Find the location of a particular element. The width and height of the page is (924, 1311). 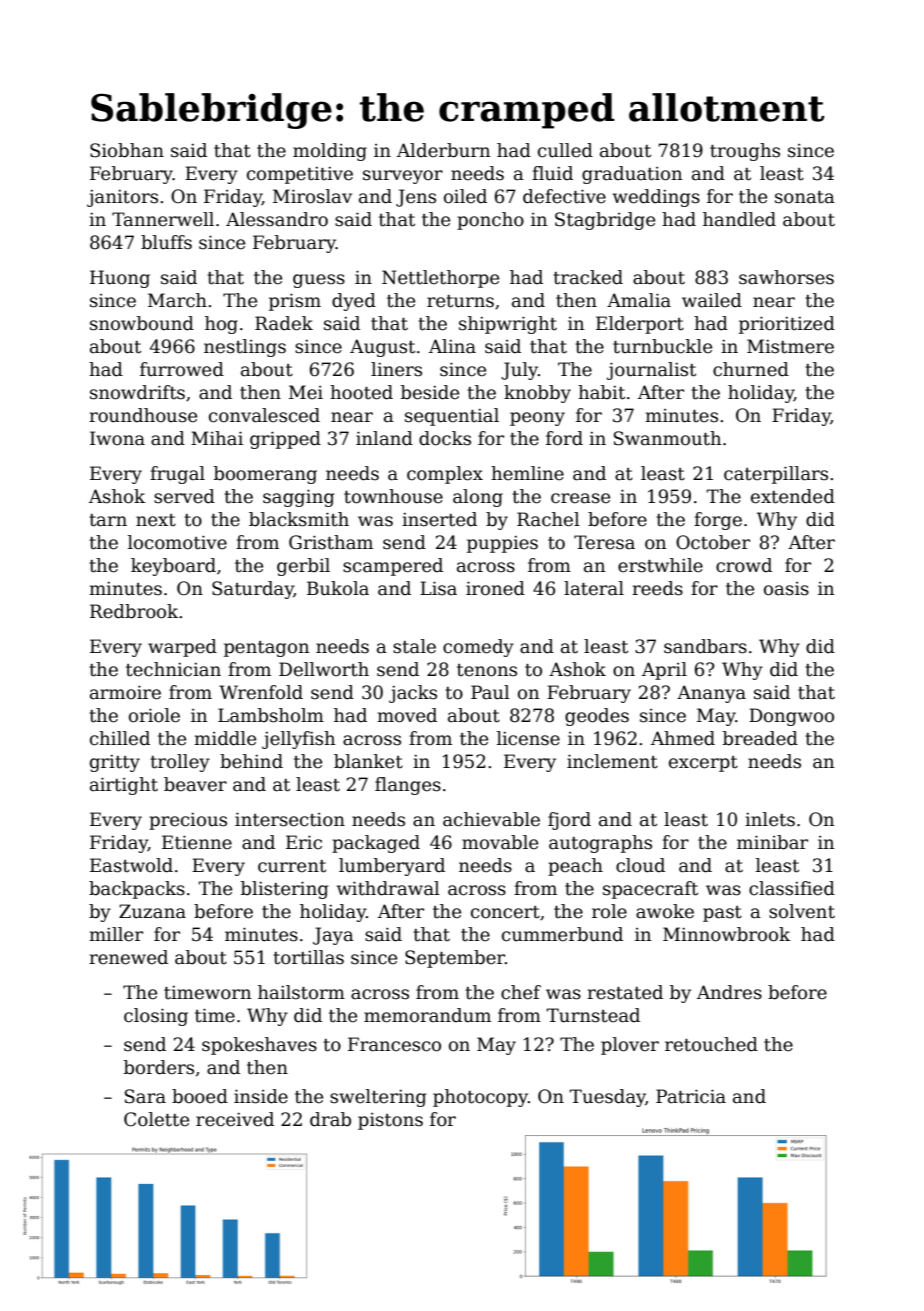

Redbrook is located at coordinates (134, 611).
